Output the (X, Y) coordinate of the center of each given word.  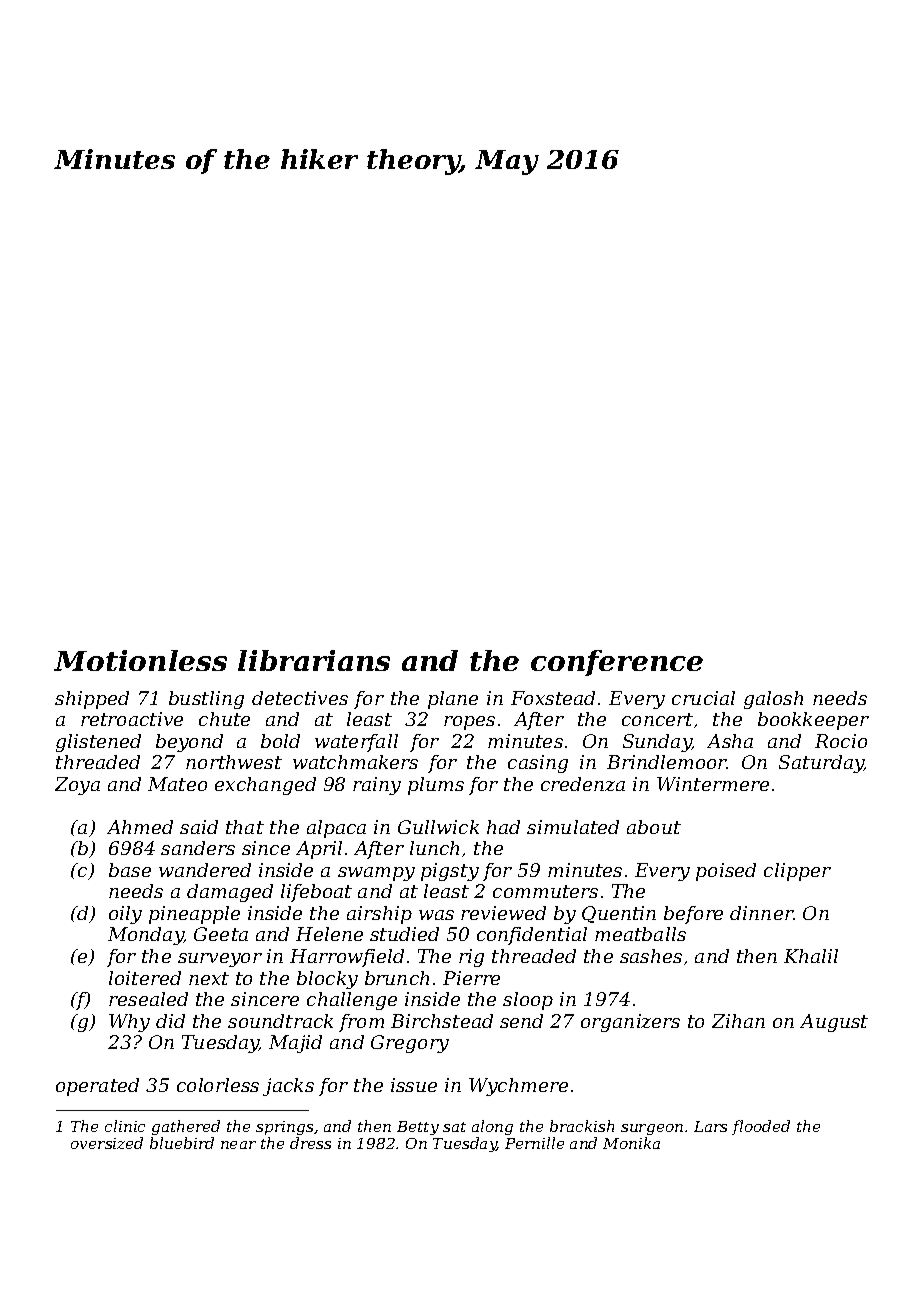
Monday (146, 936)
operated (97, 1087)
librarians (314, 660)
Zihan (738, 1021)
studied (404, 934)
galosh (773, 700)
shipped (92, 700)
